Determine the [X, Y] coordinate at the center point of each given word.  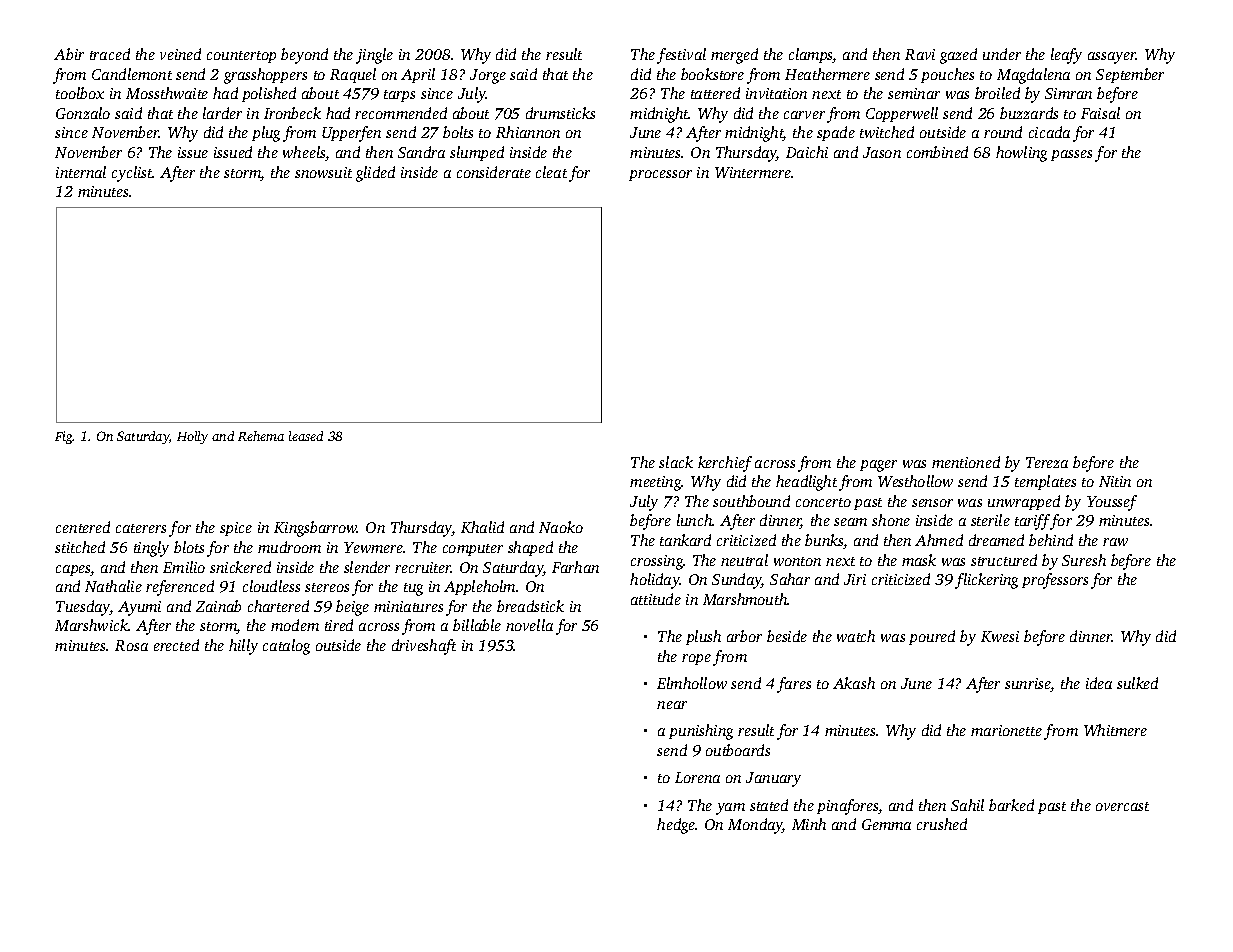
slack [676, 462]
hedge [676, 826]
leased [306, 436]
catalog [286, 647]
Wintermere [753, 172]
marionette [1006, 730]
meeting [656, 483]
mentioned [966, 462]
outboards [738, 750]
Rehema [261, 436]
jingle [374, 56]
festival [681, 56]
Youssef [1112, 503]
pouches [947, 75]
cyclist [132, 174]
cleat [551, 172]
